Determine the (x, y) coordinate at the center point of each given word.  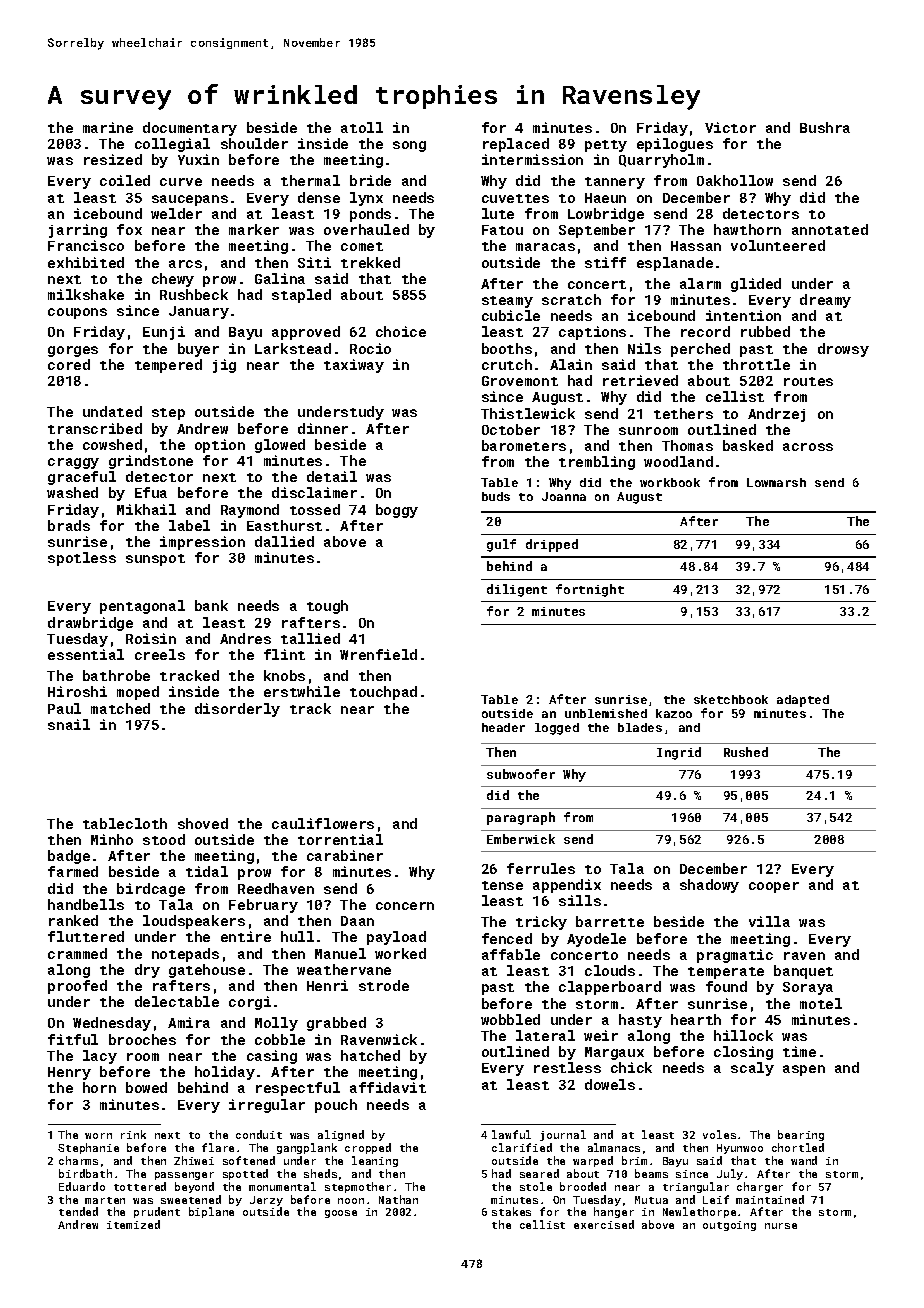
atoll (362, 127)
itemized (133, 1224)
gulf (501, 545)
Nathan (398, 1199)
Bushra (825, 127)
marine (108, 127)
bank (211, 605)
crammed (77, 953)
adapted (803, 701)
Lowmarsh (776, 482)
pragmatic (735, 956)
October (511, 429)
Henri (327, 985)
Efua (151, 492)
